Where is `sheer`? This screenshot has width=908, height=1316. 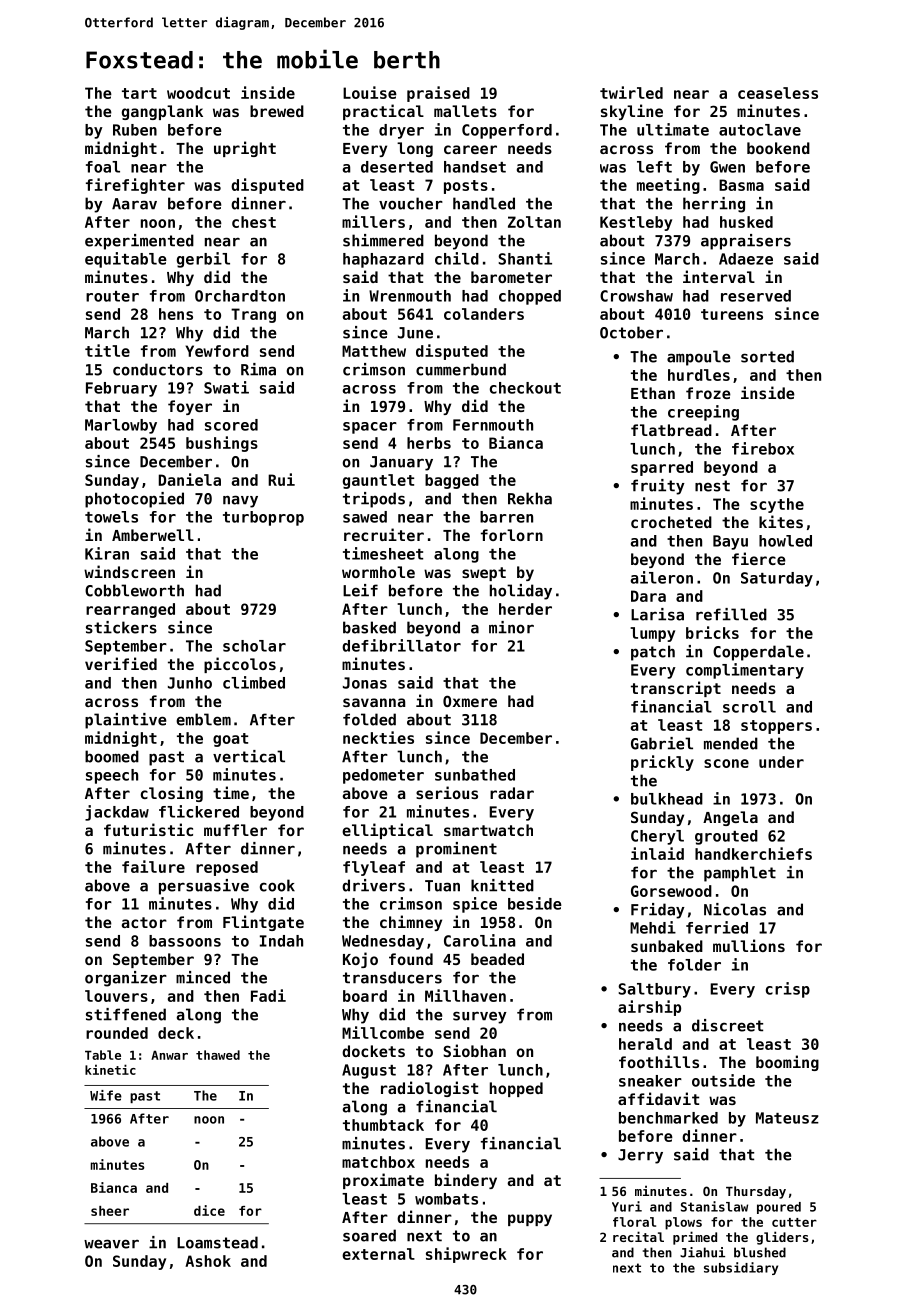 sheer is located at coordinates (110, 1211).
